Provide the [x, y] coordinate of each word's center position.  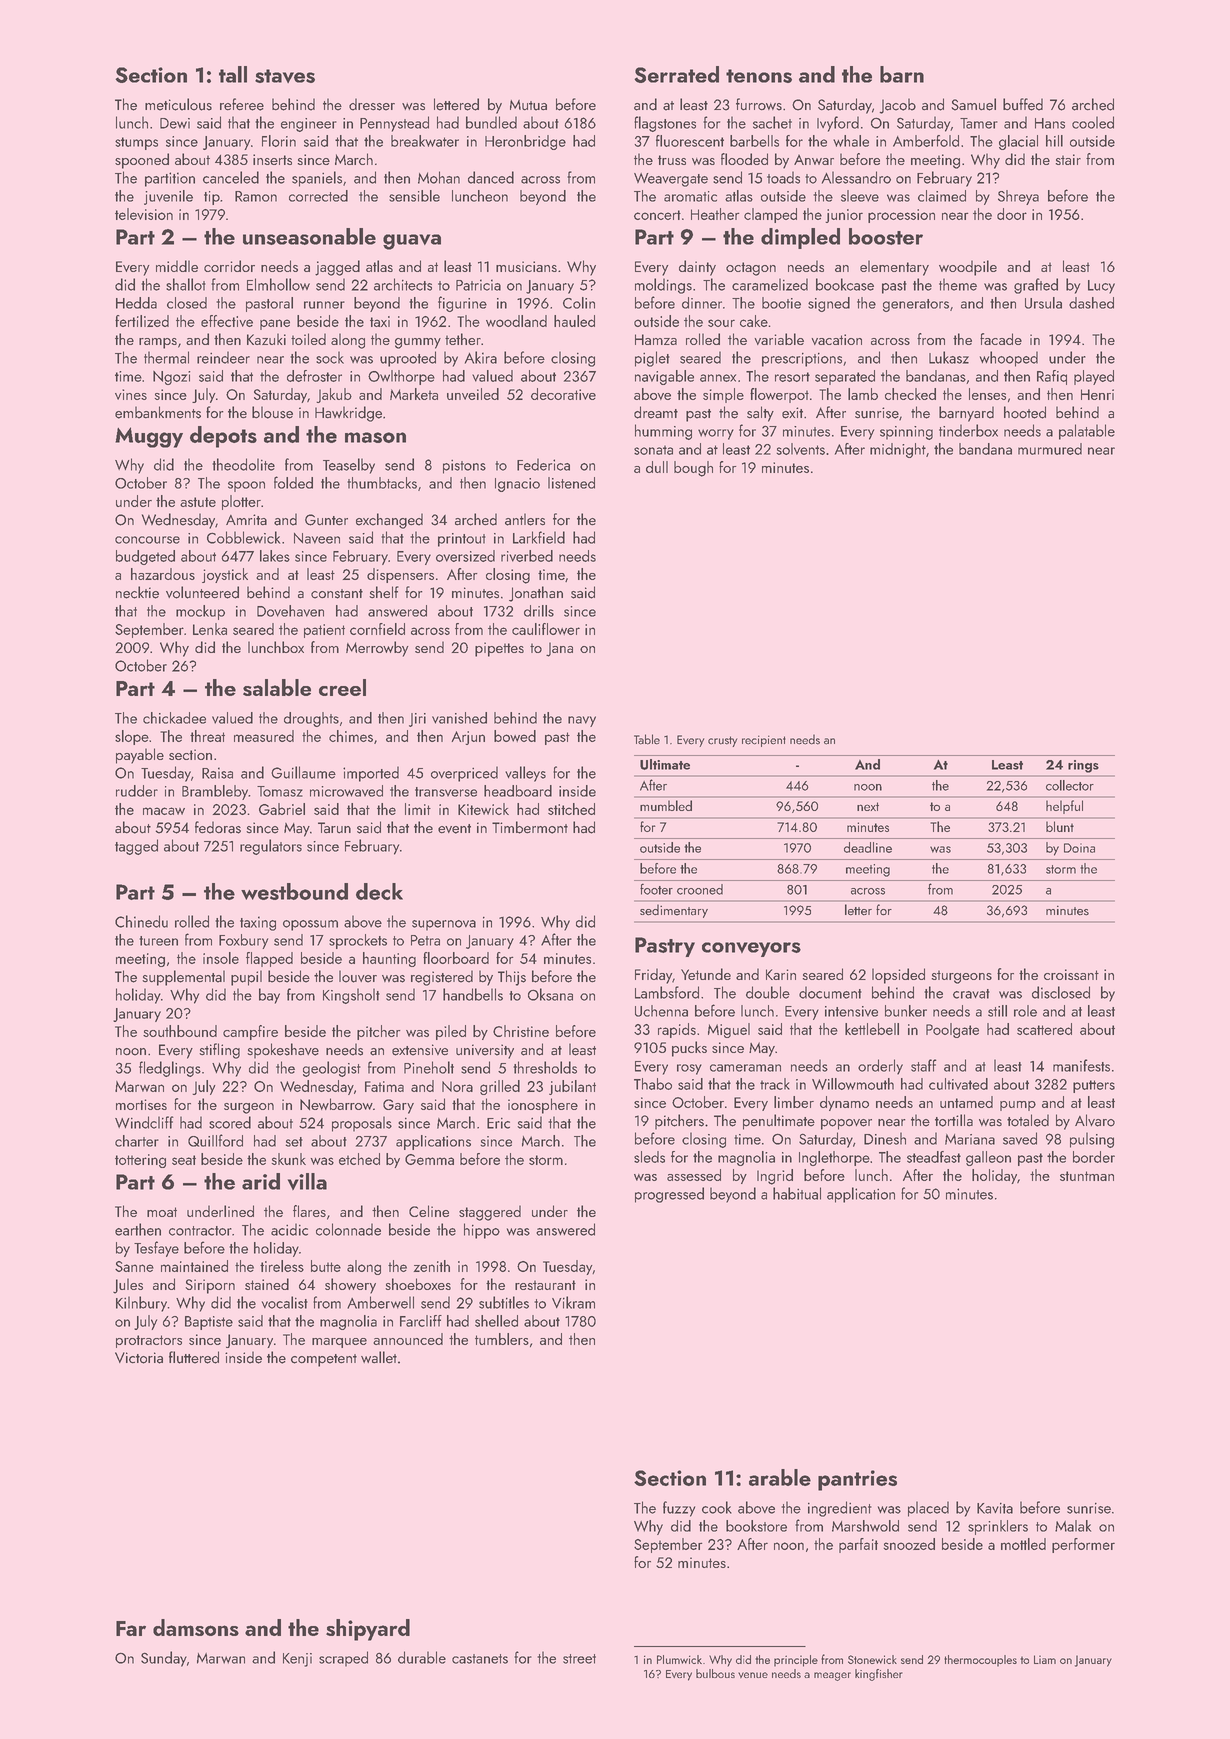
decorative [563, 394]
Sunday [164, 1659]
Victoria [139, 1358]
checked [910, 394]
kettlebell [872, 1029]
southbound [180, 1031]
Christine [521, 1031]
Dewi [175, 123]
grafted [1036, 286]
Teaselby [349, 466]
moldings [663, 286]
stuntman [1087, 1176]
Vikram [573, 1302]
